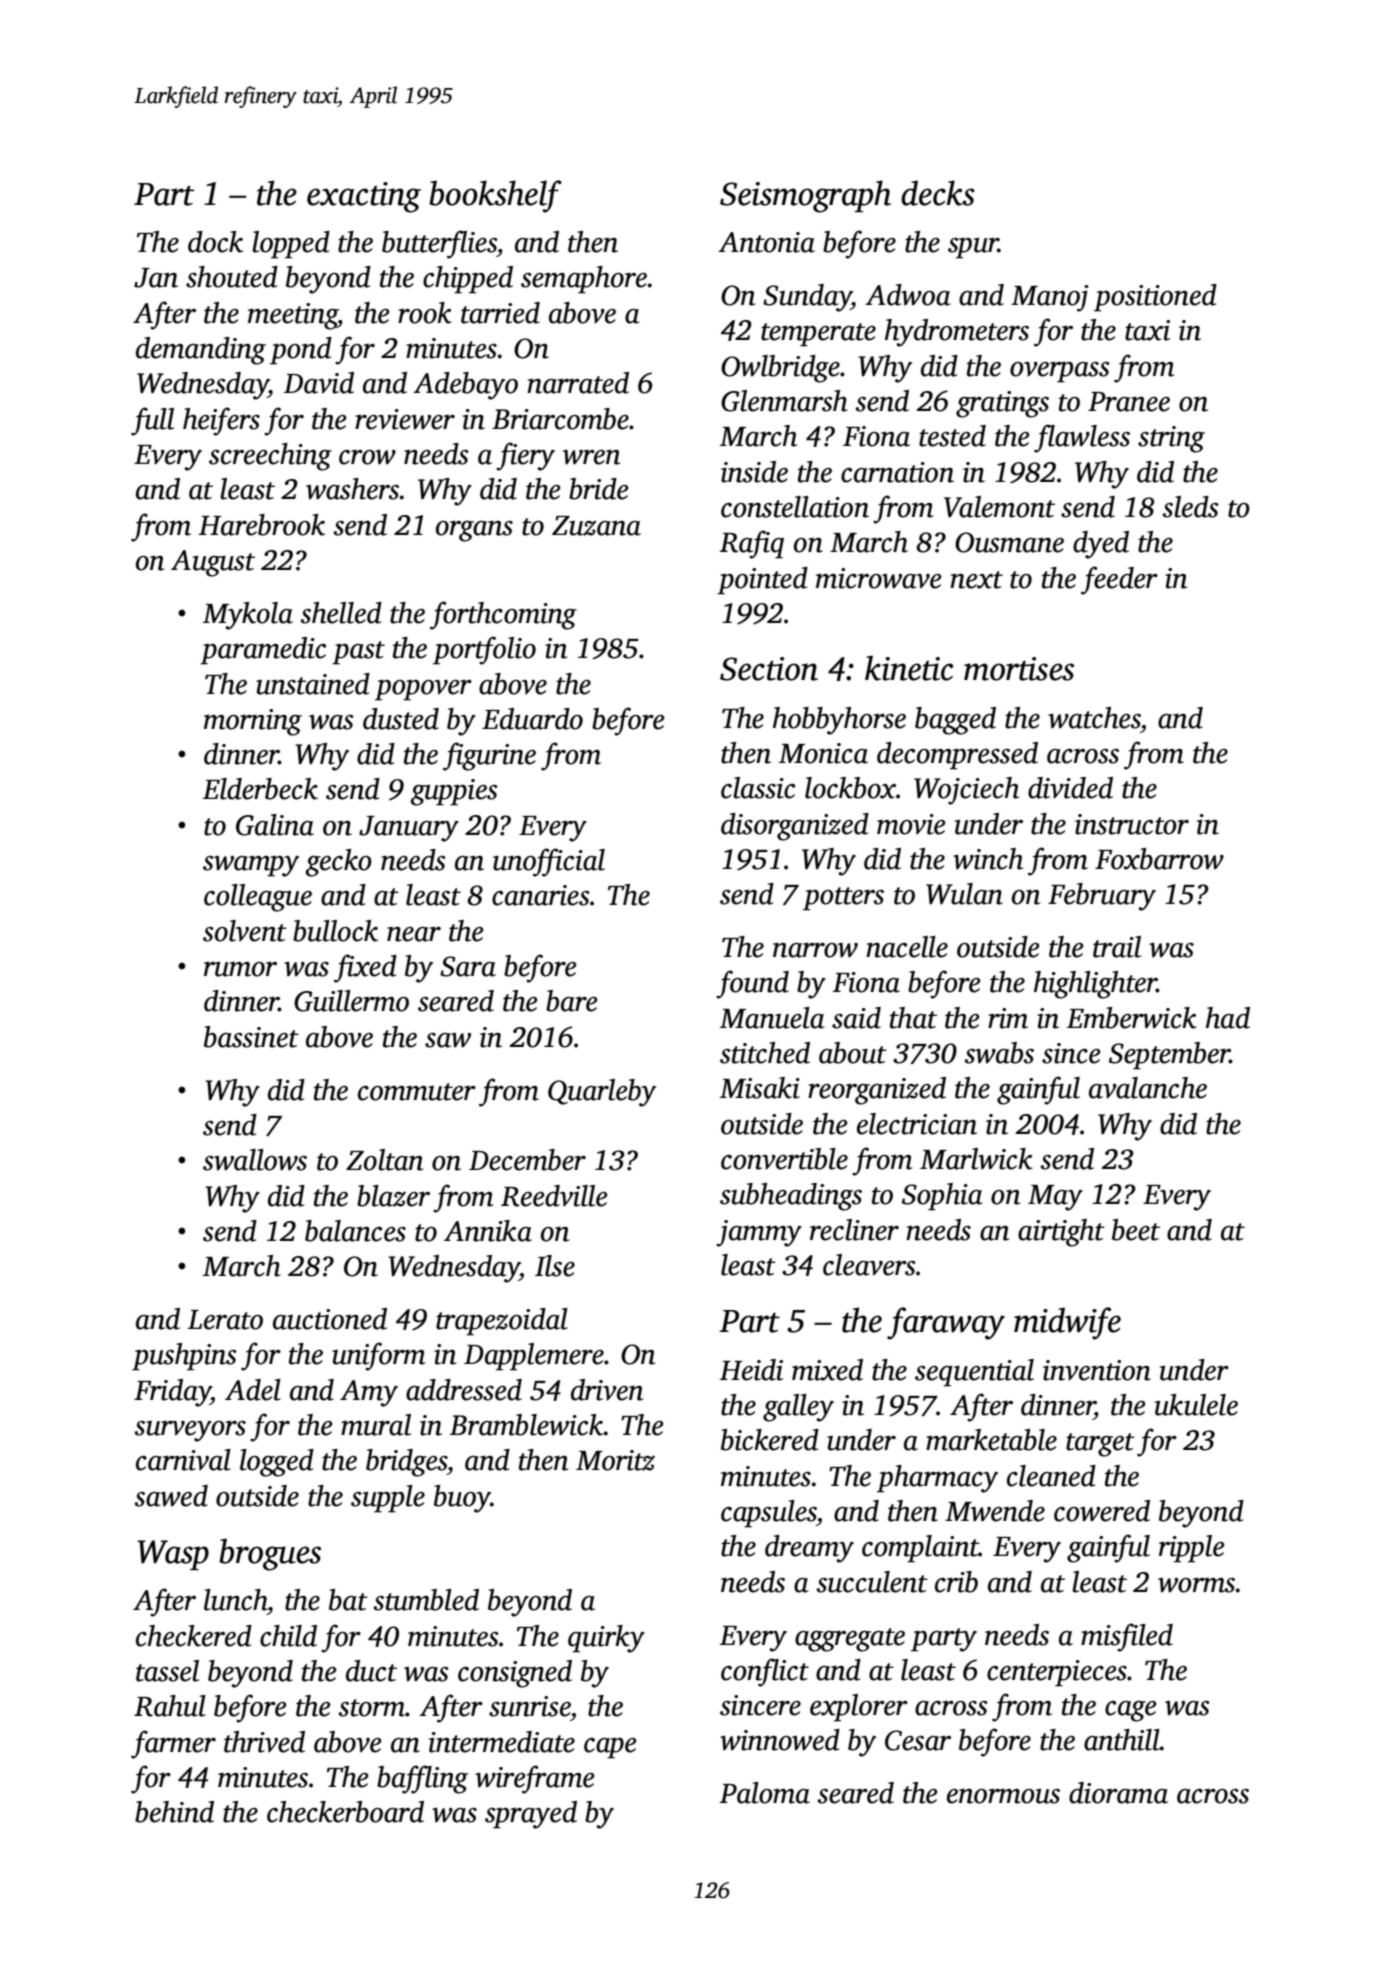 The image size is (1386, 1969). What do you see at coordinates (770, 1440) in the screenshot?
I see `bickered` at bounding box center [770, 1440].
